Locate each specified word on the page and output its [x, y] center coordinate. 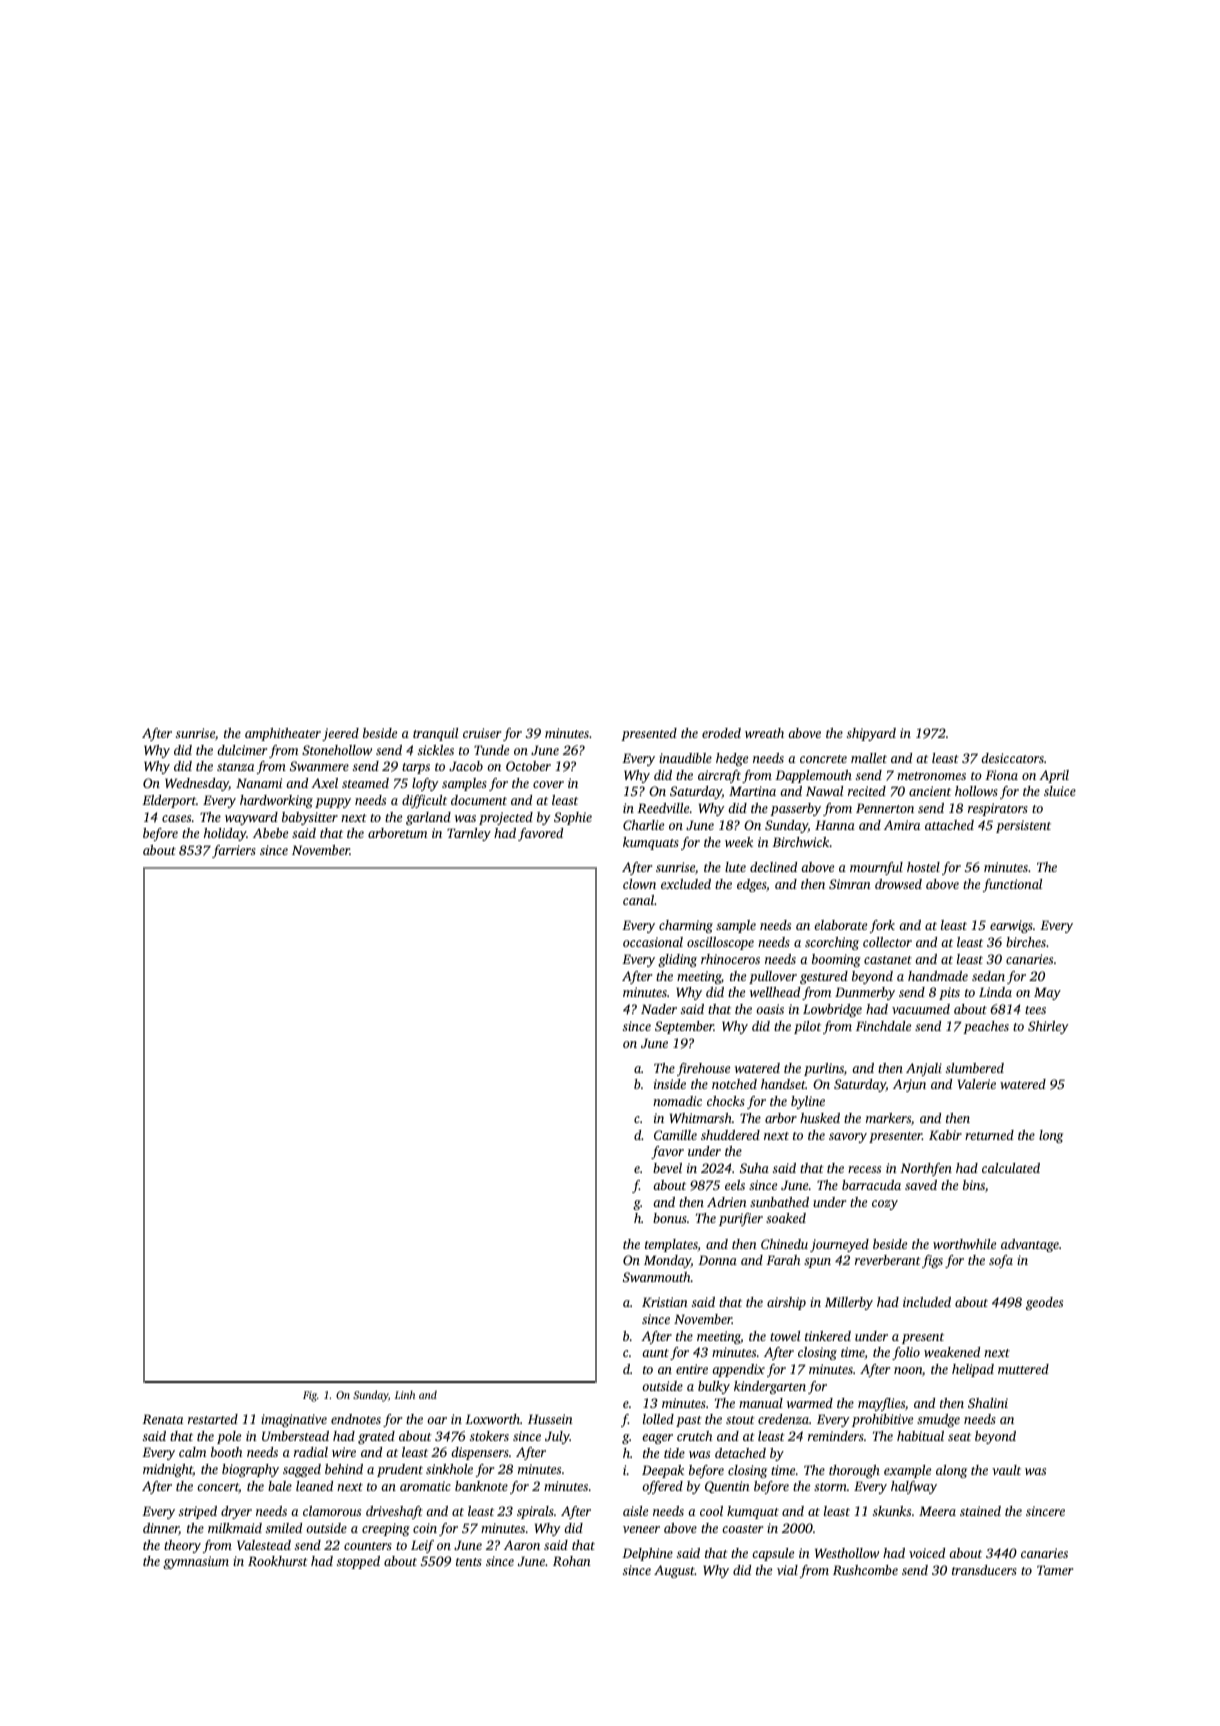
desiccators [1012, 758]
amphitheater [283, 734]
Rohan [572, 1561]
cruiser [482, 733]
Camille [675, 1135]
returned [989, 1135]
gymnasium [196, 1562]
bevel [667, 1168]
